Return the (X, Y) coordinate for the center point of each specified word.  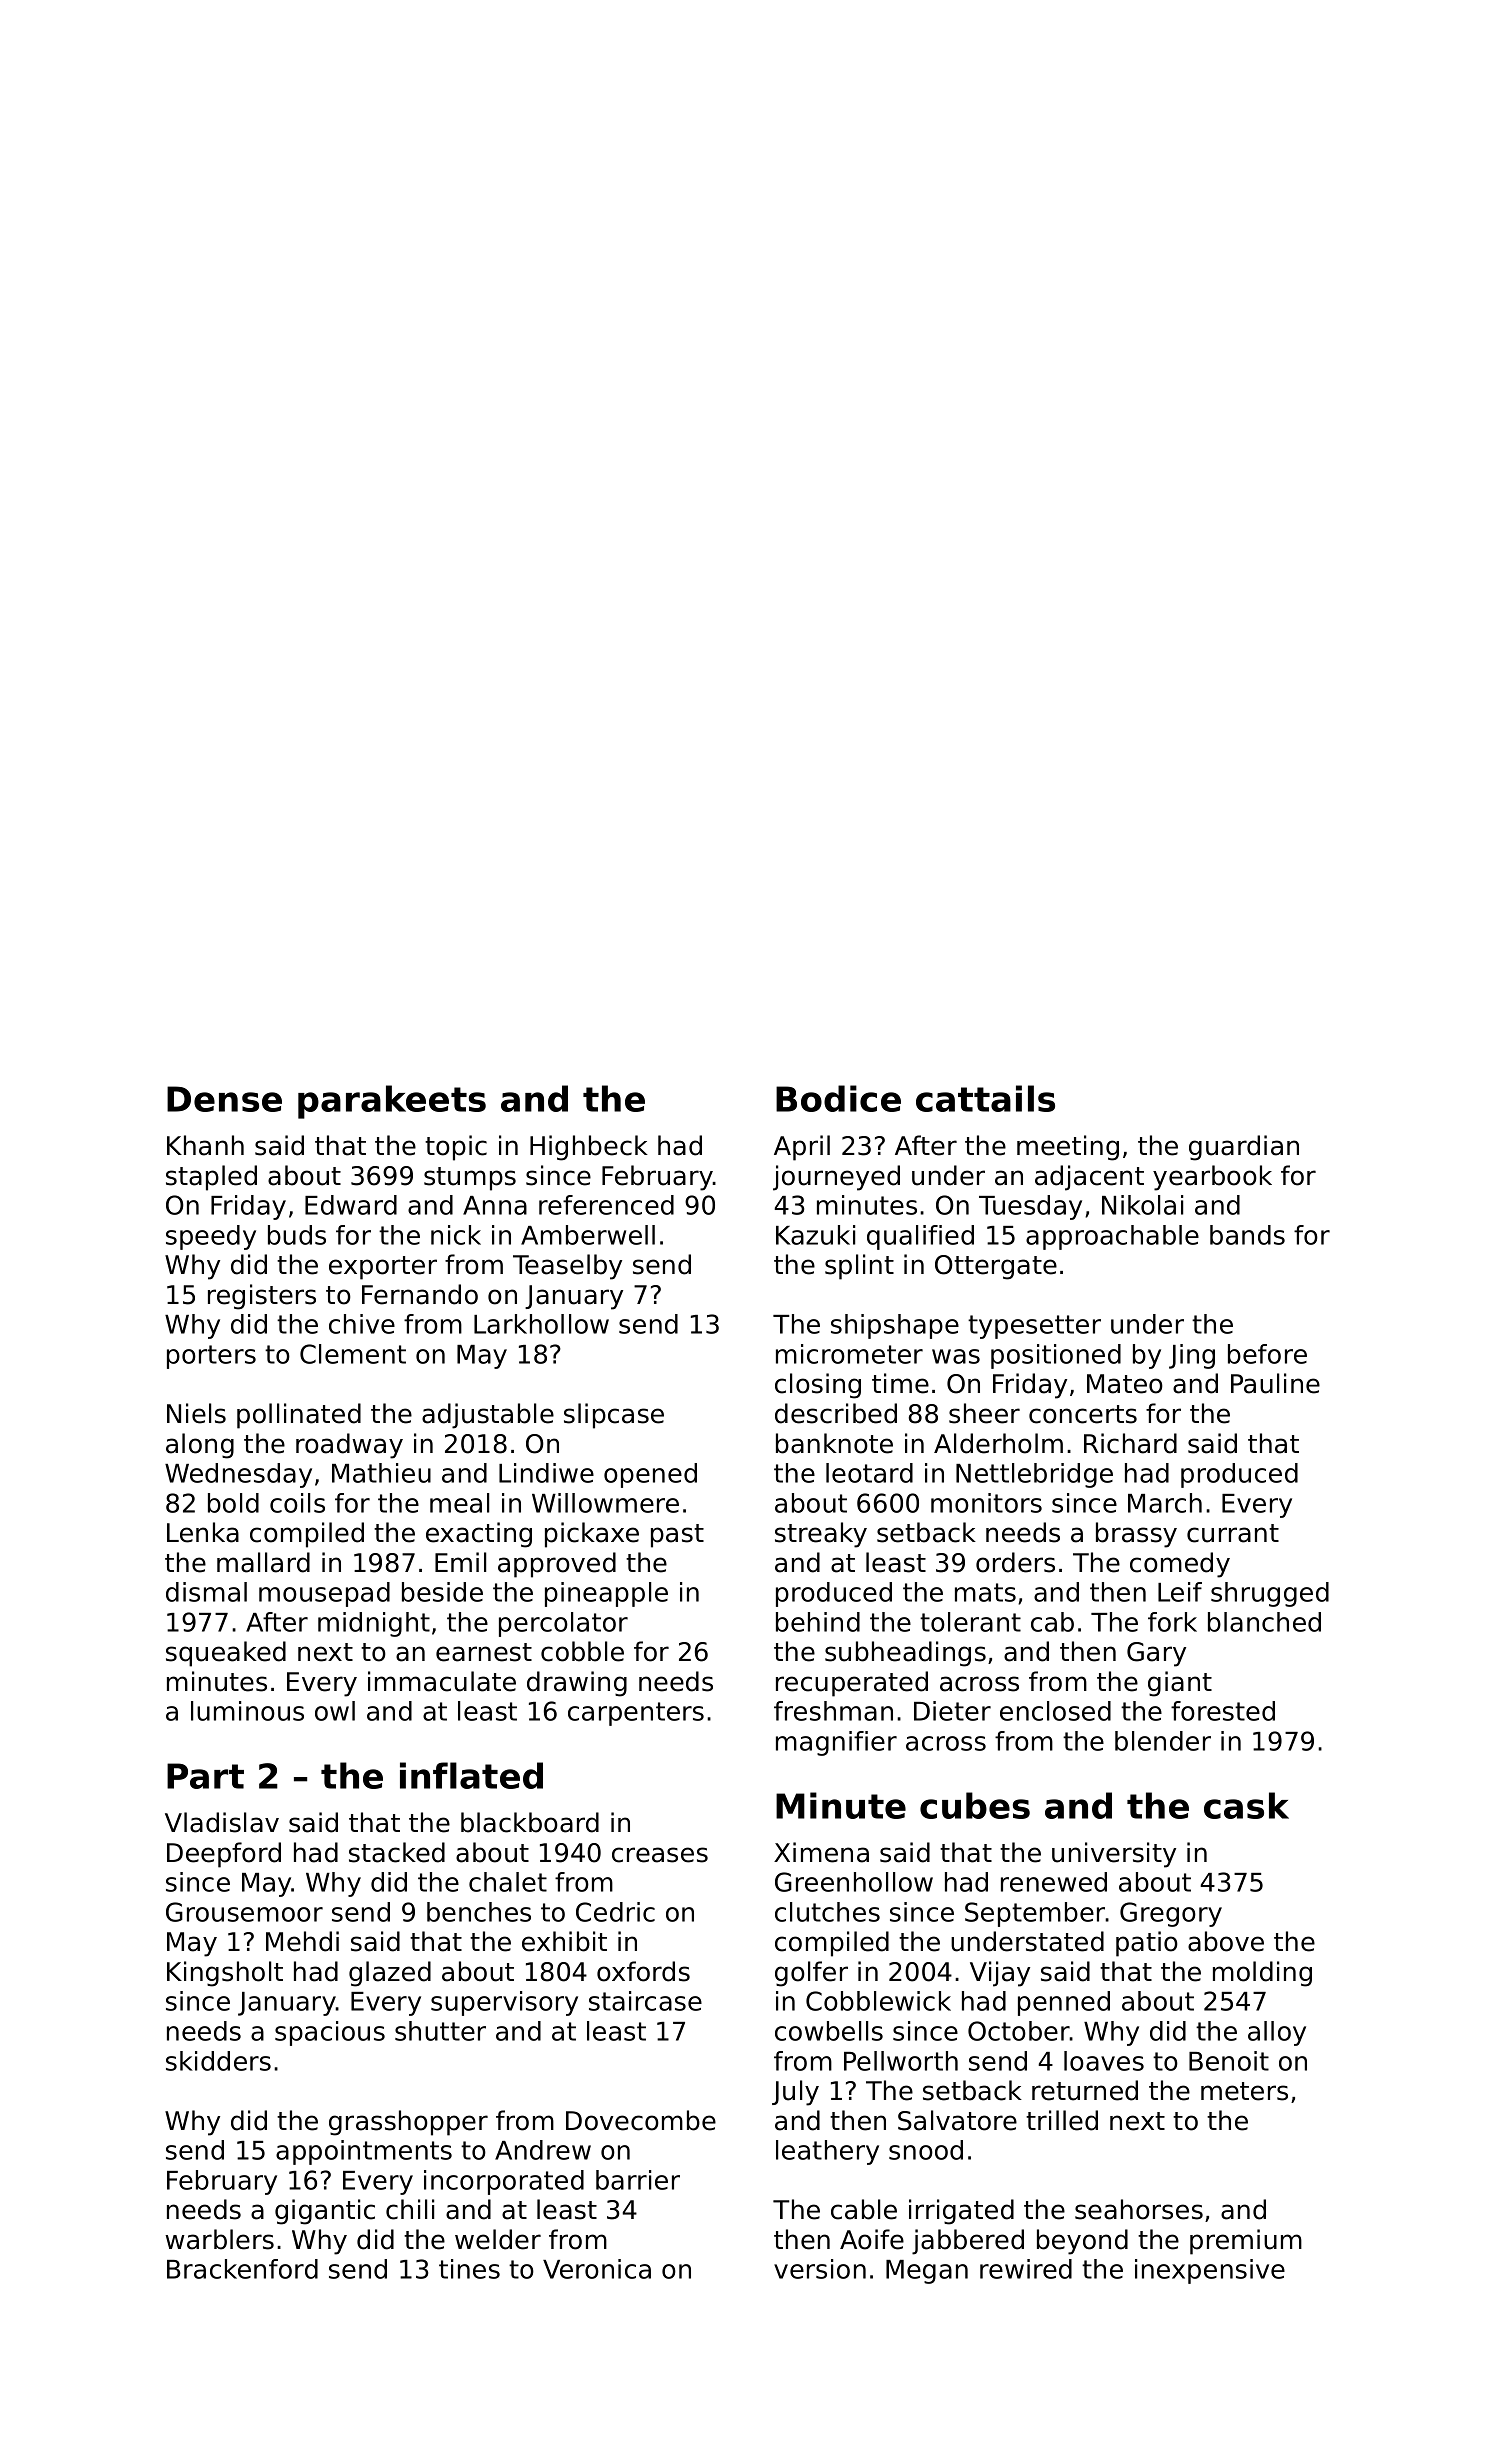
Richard (1130, 1443)
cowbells (829, 2031)
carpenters (636, 1714)
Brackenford (242, 2269)
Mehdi (302, 1941)
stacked (397, 1852)
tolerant (970, 1622)
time (900, 1383)
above (1226, 1941)
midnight (374, 1624)
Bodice (838, 1098)
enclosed (1055, 1711)
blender (1163, 1741)
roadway (349, 1446)
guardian (1244, 1148)
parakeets (392, 1102)
